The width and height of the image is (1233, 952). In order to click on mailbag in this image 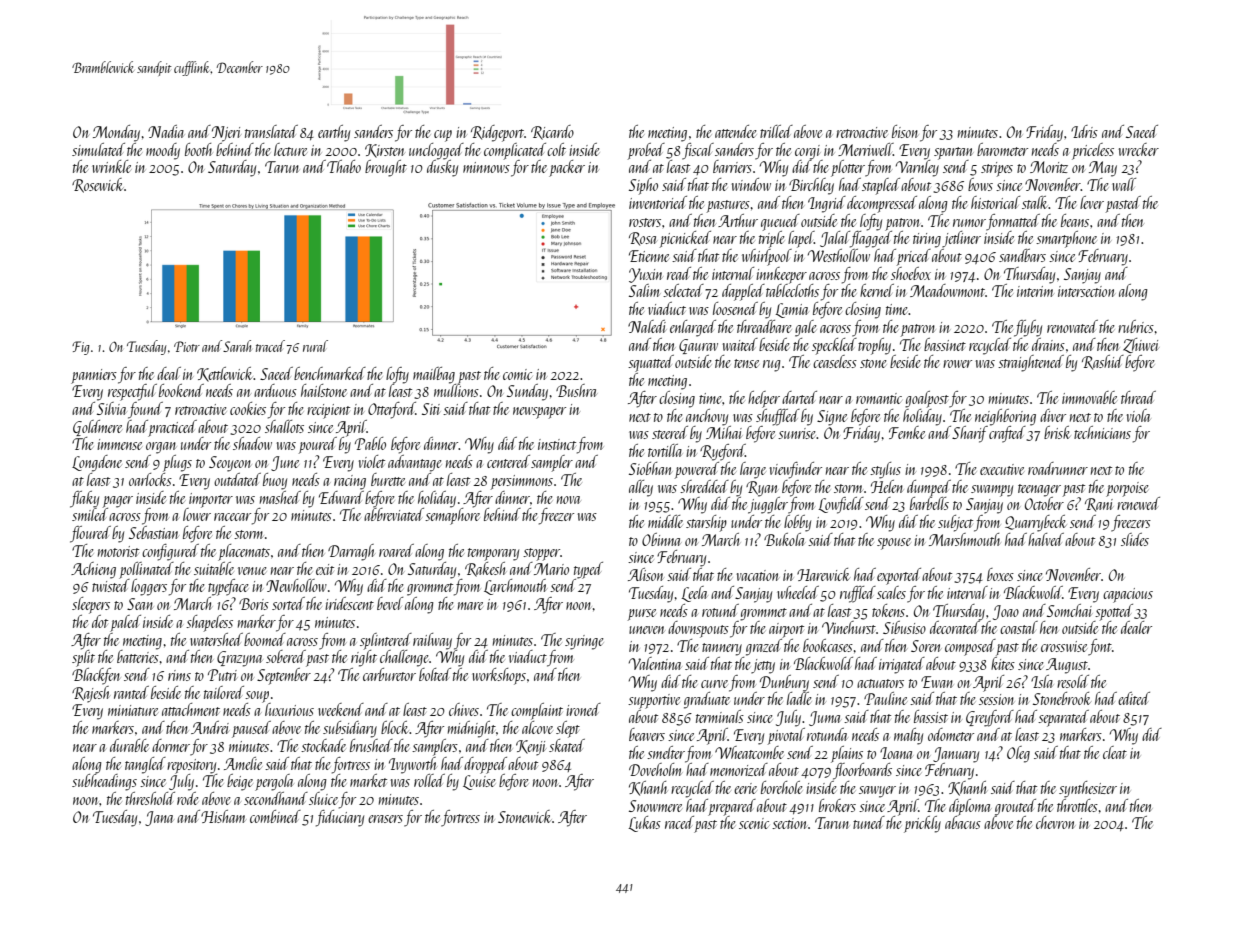, I will do `click(434, 375)`.
